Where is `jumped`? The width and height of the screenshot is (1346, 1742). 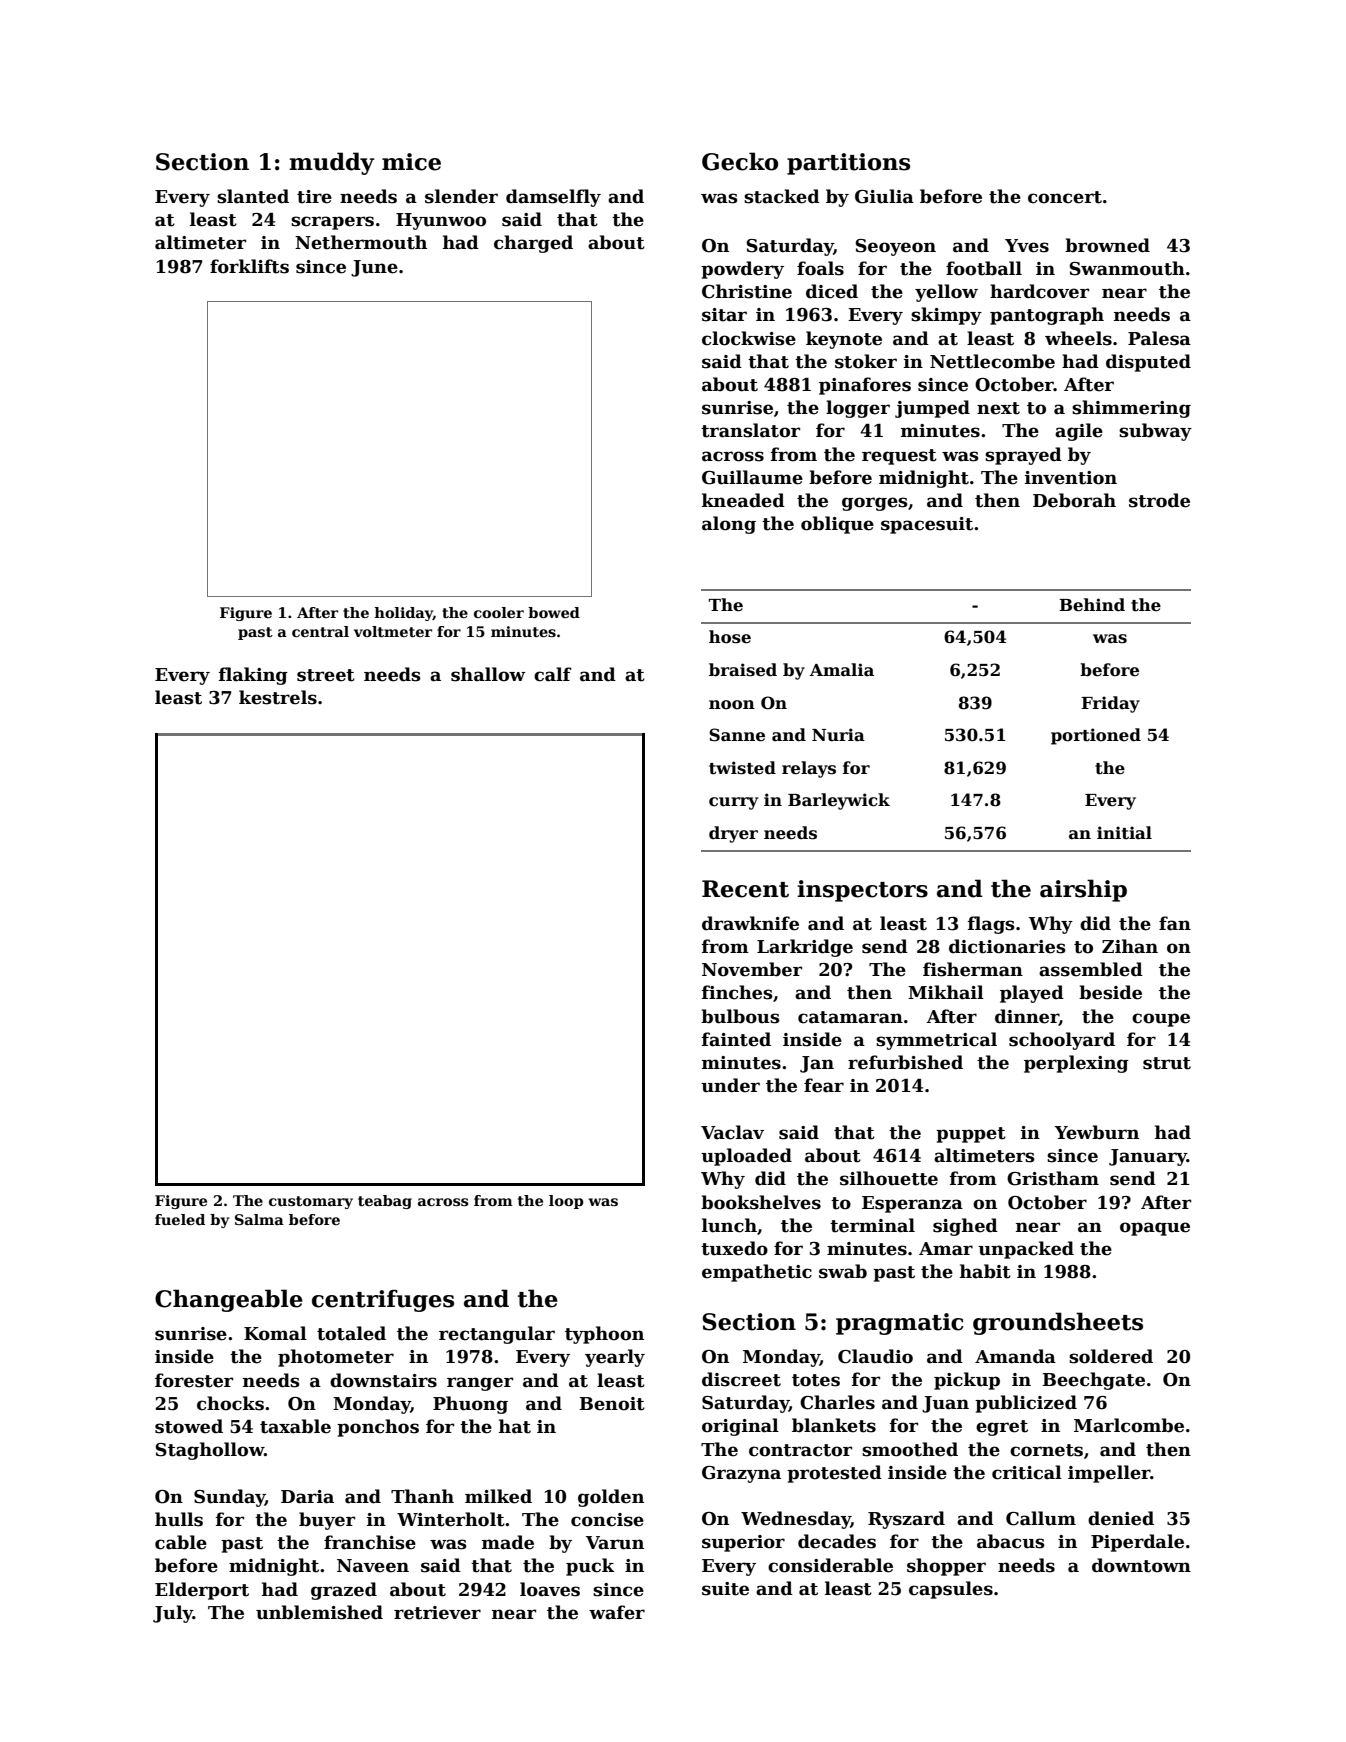
jumped is located at coordinates (932, 409).
